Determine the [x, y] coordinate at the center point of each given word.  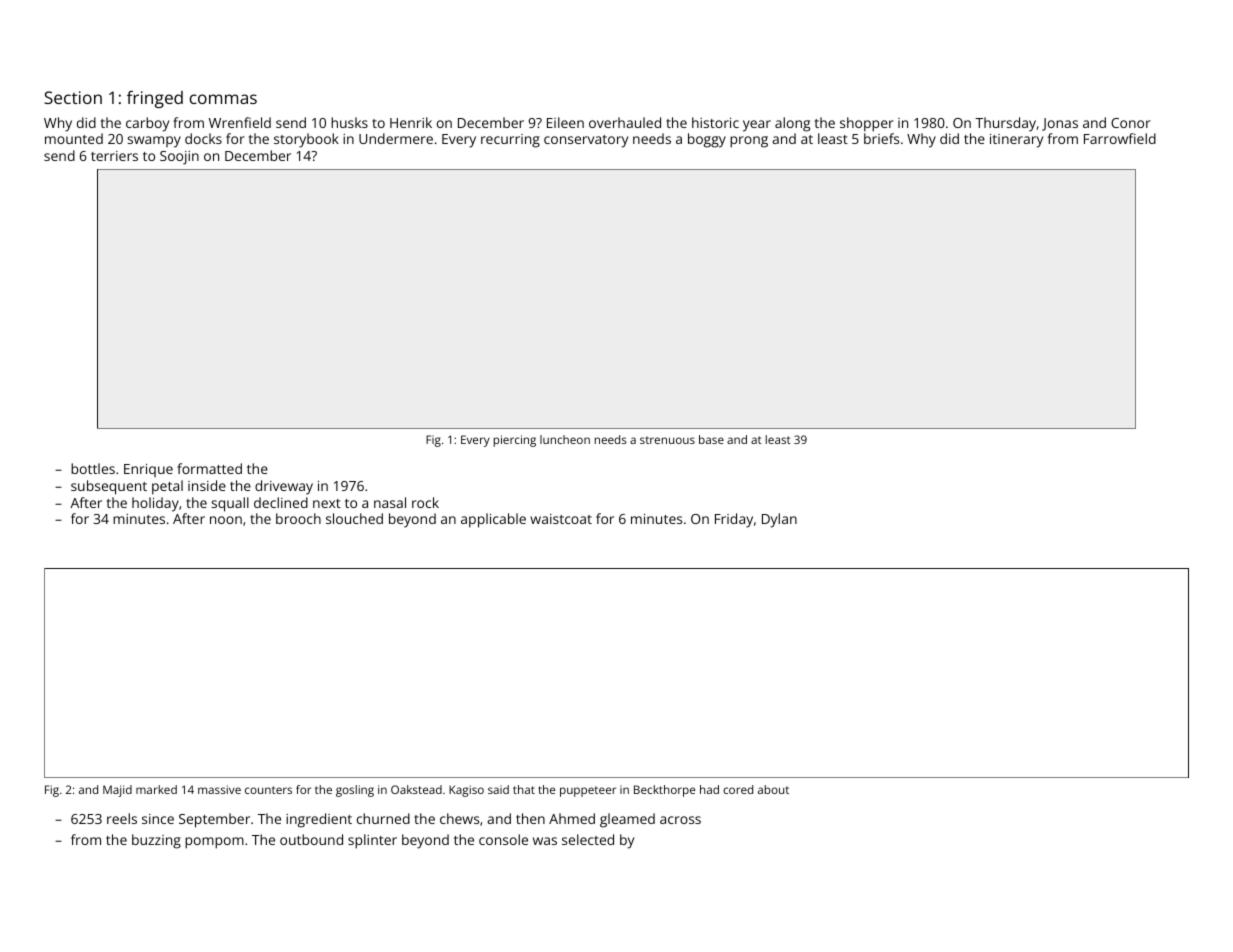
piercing [515, 441]
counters [268, 790]
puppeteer [588, 791]
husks [349, 122]
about [773, 789]
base [711, 439]
